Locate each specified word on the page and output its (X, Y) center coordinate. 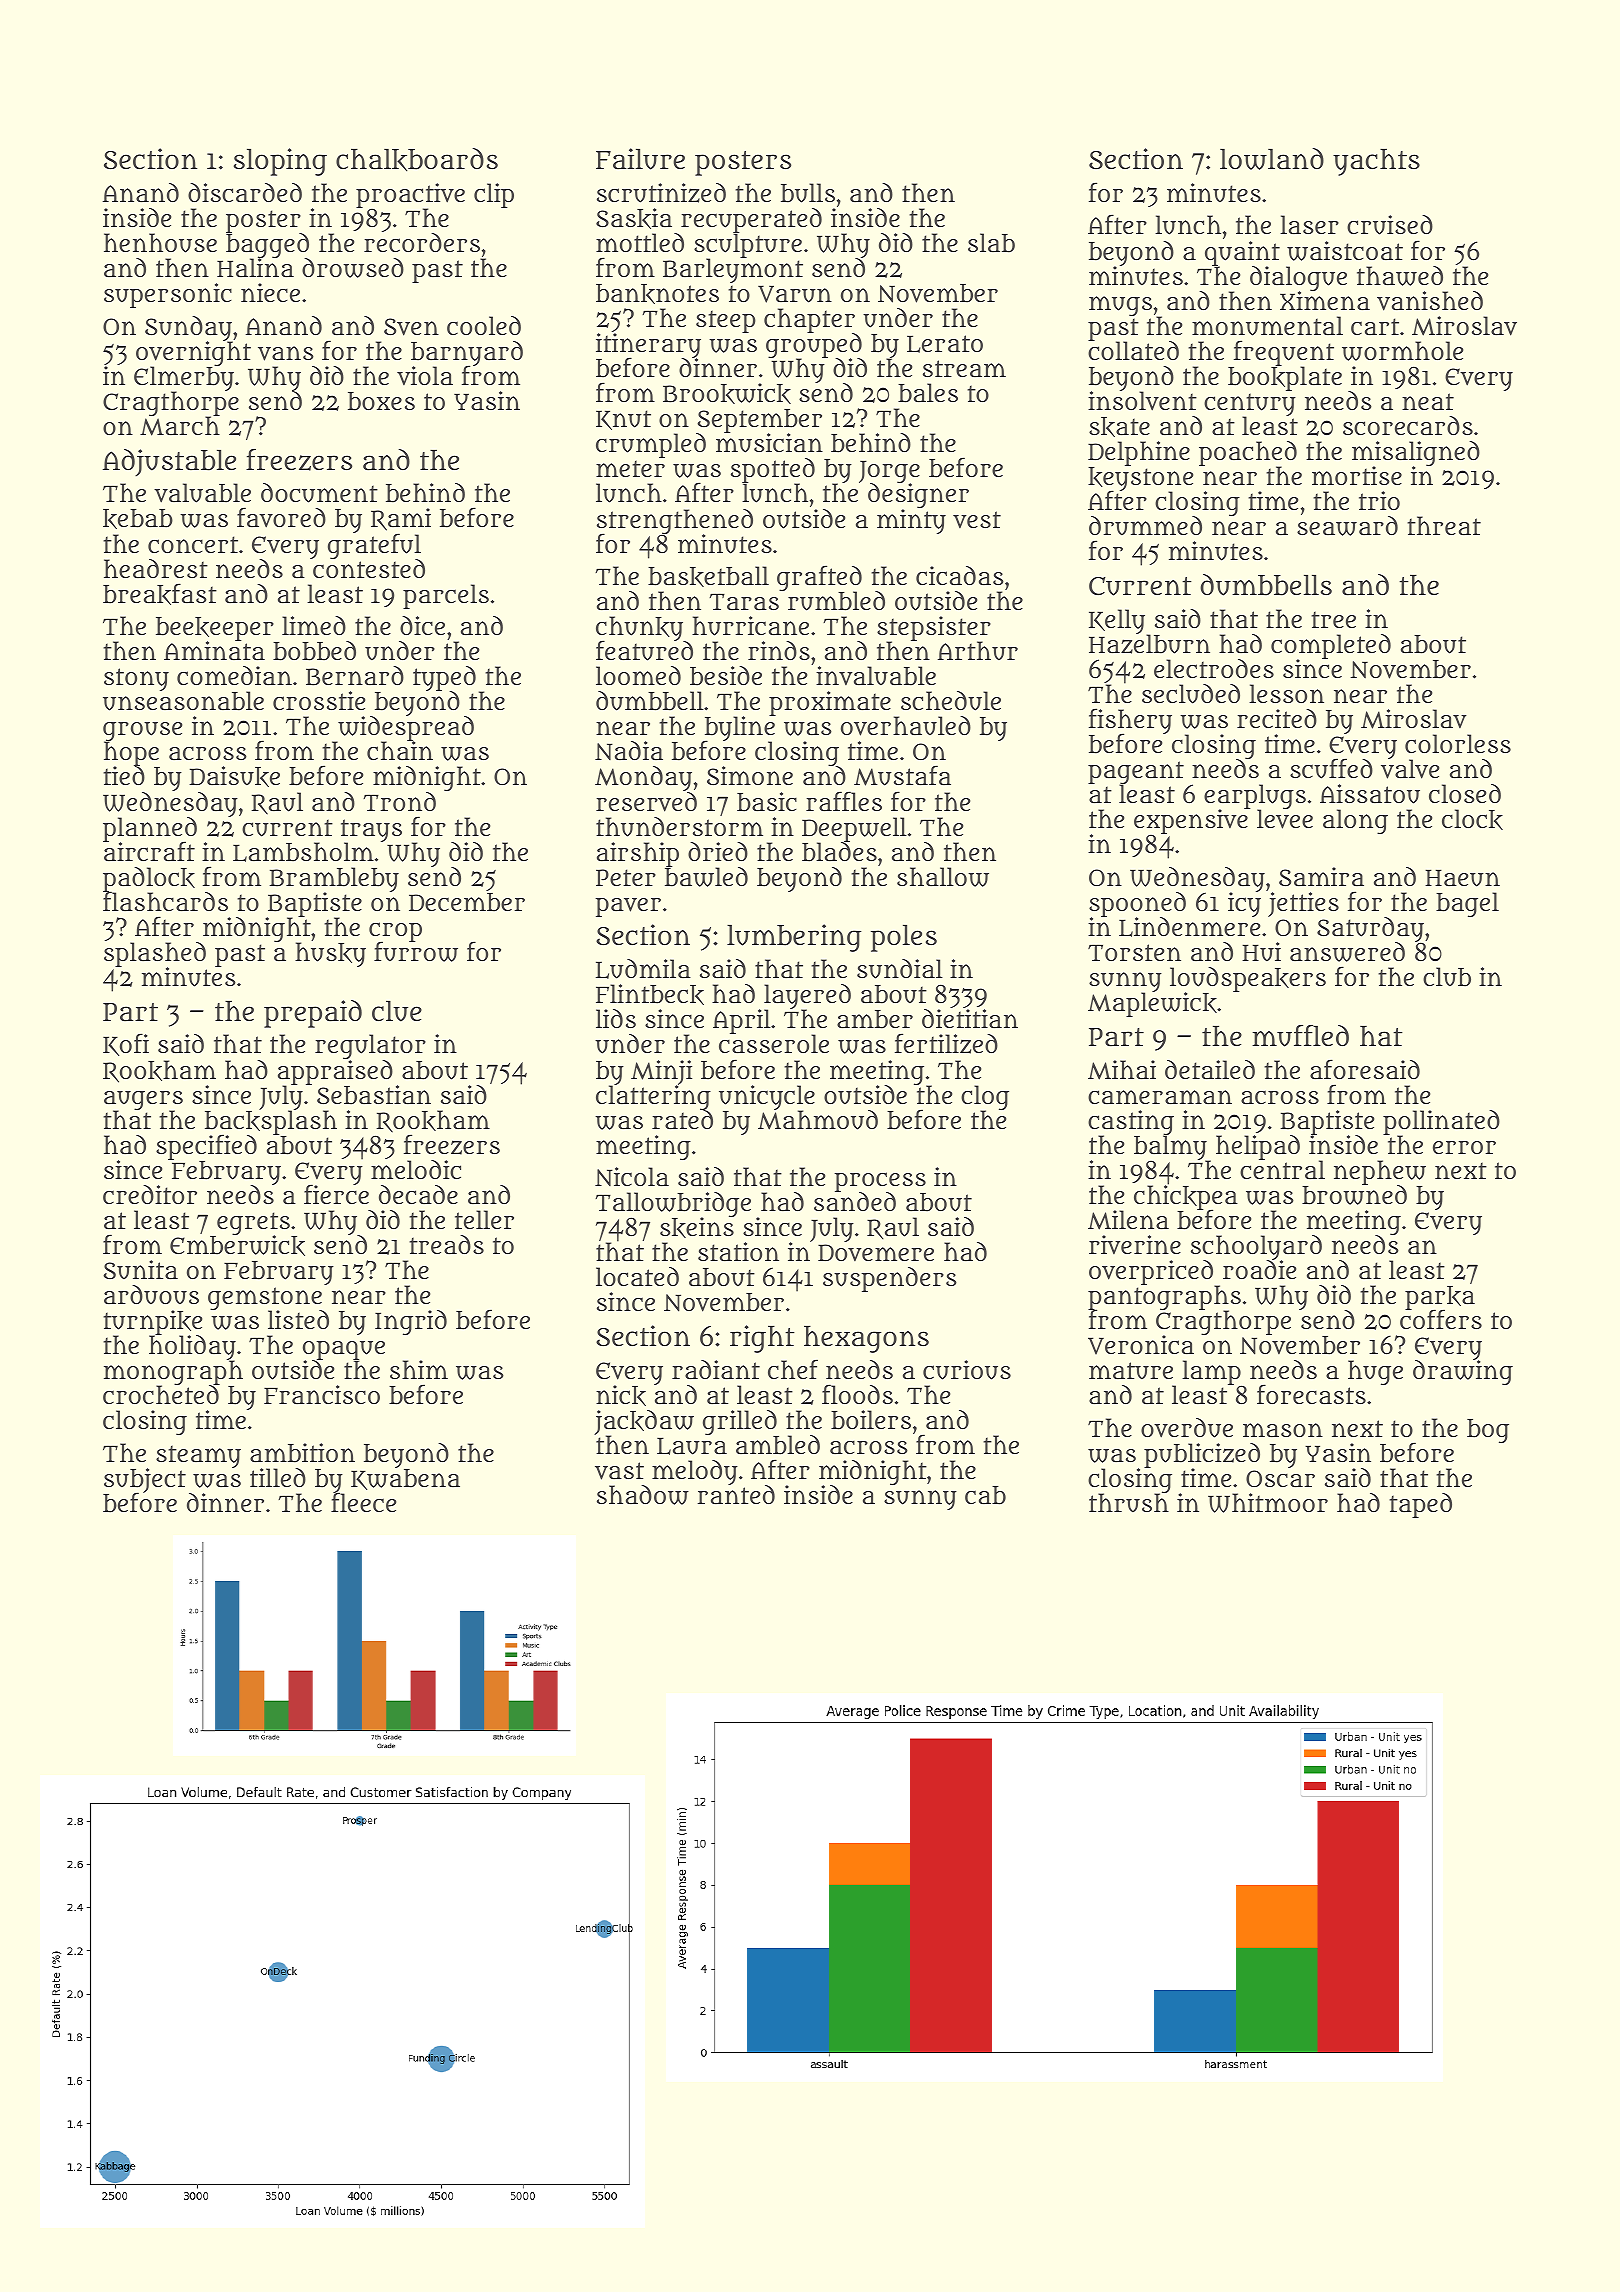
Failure (640, 159)
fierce (336, 1194)
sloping (280, 162)
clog (985, 1098)
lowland (1272, 159)
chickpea (1186, 1197)
